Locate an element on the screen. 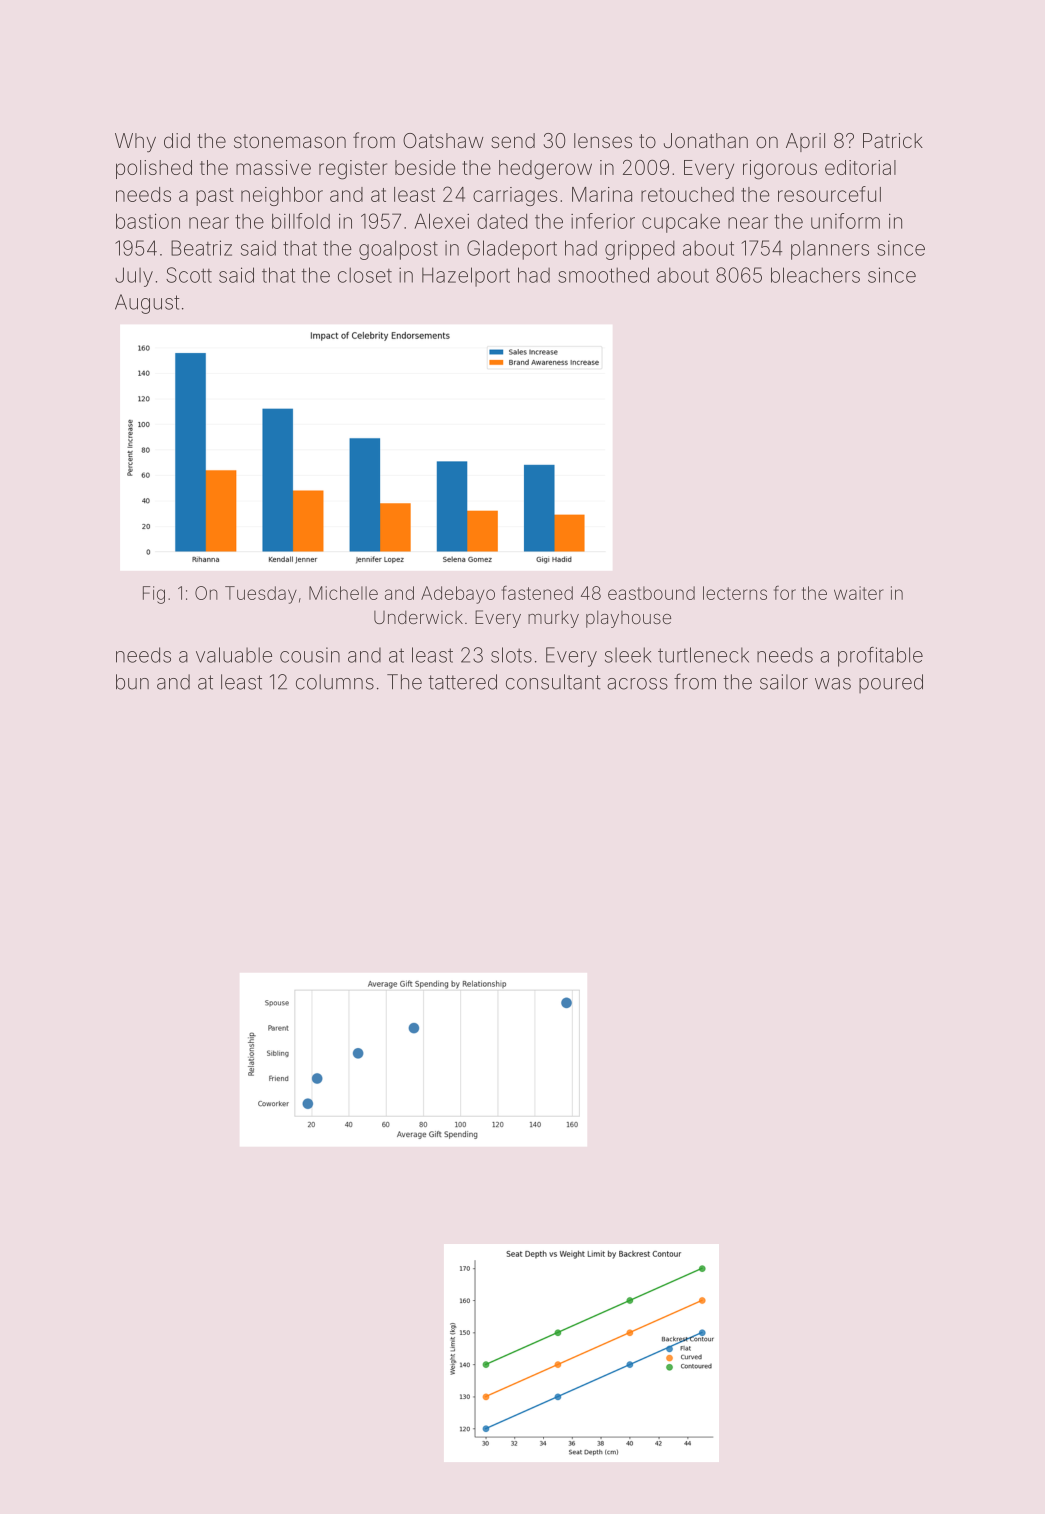 The width and height of the screenshot is (1045, 1514). fastened is located at coordinates (537, 592).
